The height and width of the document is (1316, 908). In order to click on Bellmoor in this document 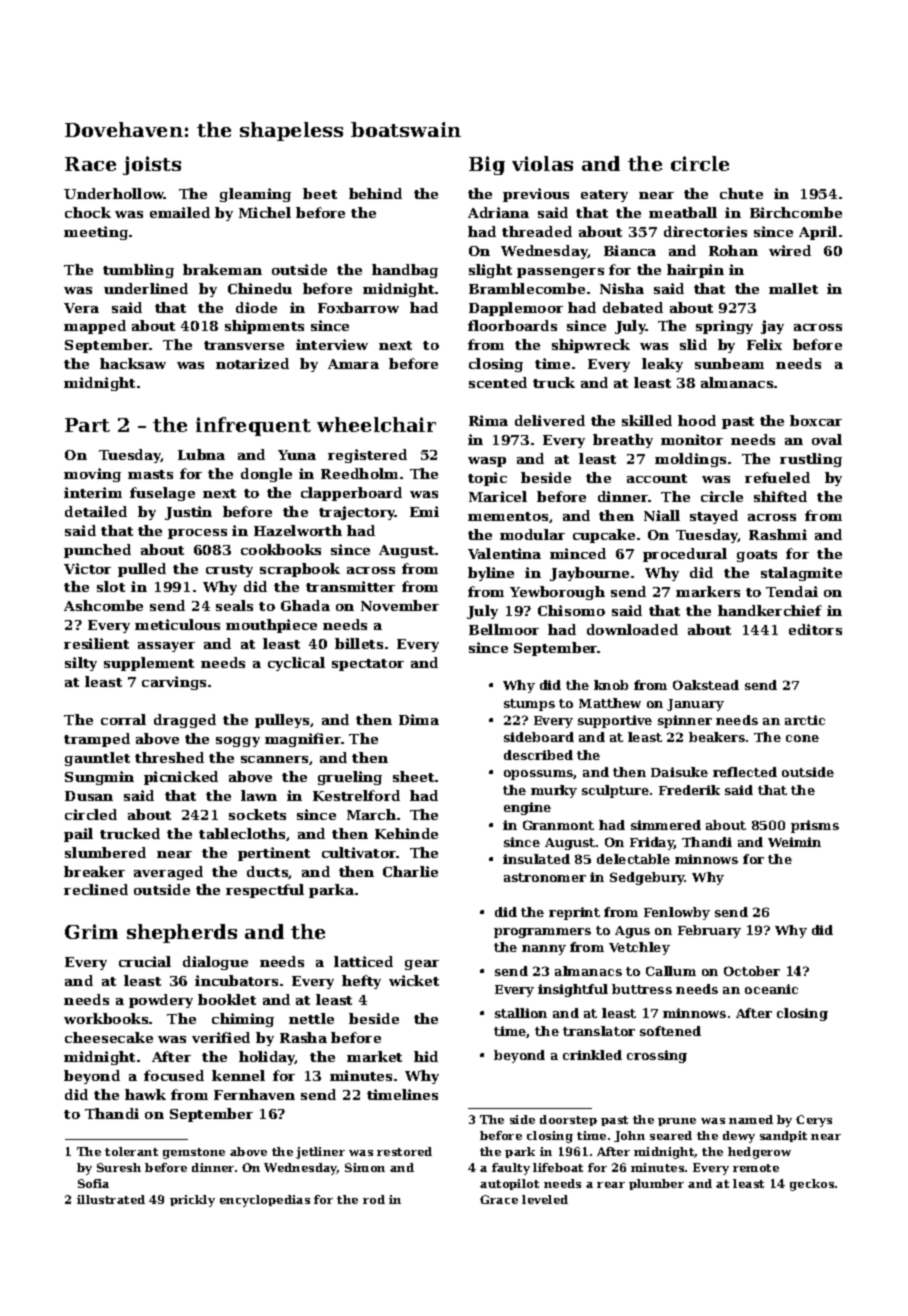, I will do `click(504, 629)`.
